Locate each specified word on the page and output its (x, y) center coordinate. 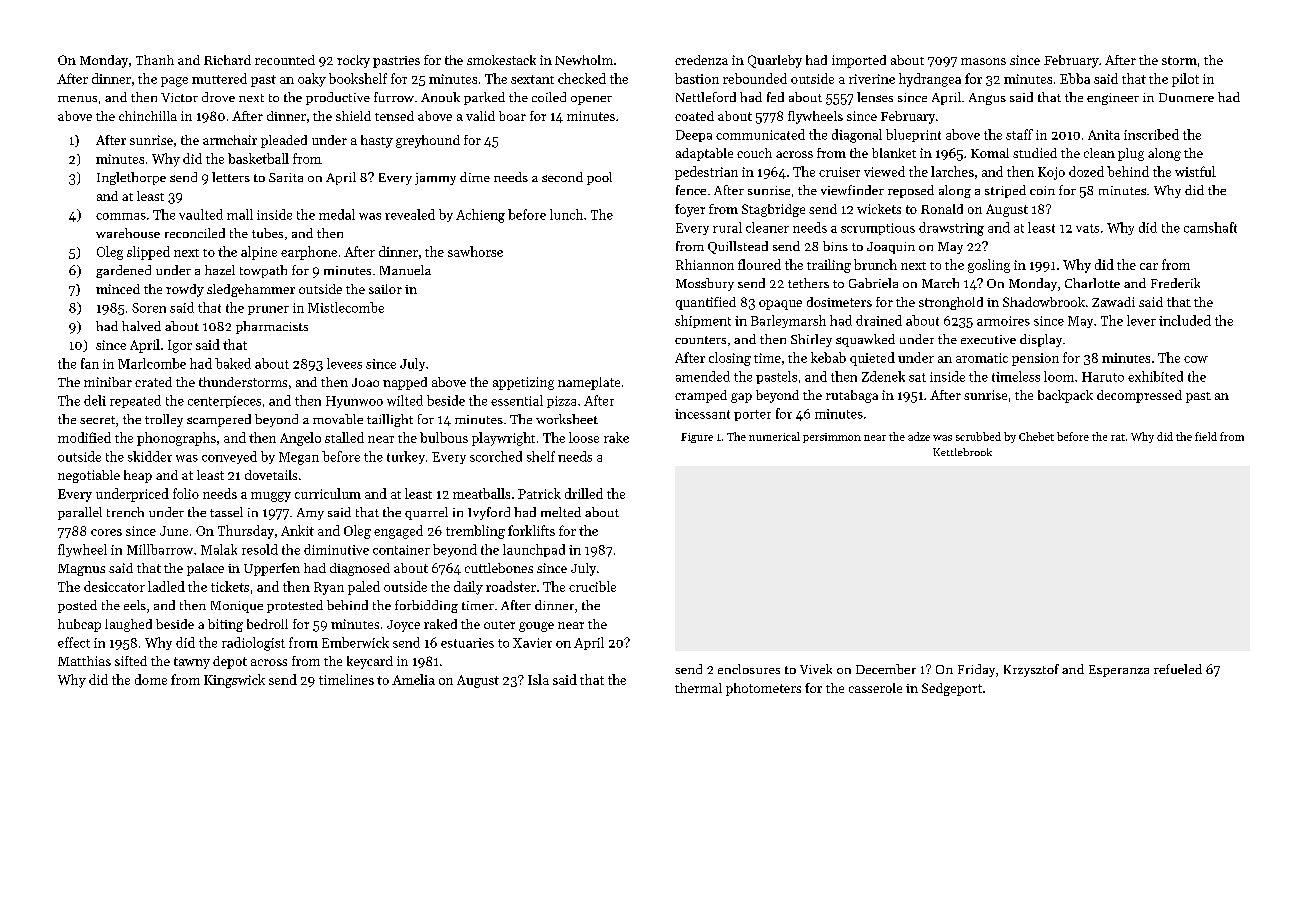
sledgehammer (251, 290)
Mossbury (705, 284)
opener (591, 100)
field (1206, 436)
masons (983, 61)
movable (338, 419)
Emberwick (355, 642)
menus (77, 99)
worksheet (567, 419)
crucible (592, 586)
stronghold (951, 303)
